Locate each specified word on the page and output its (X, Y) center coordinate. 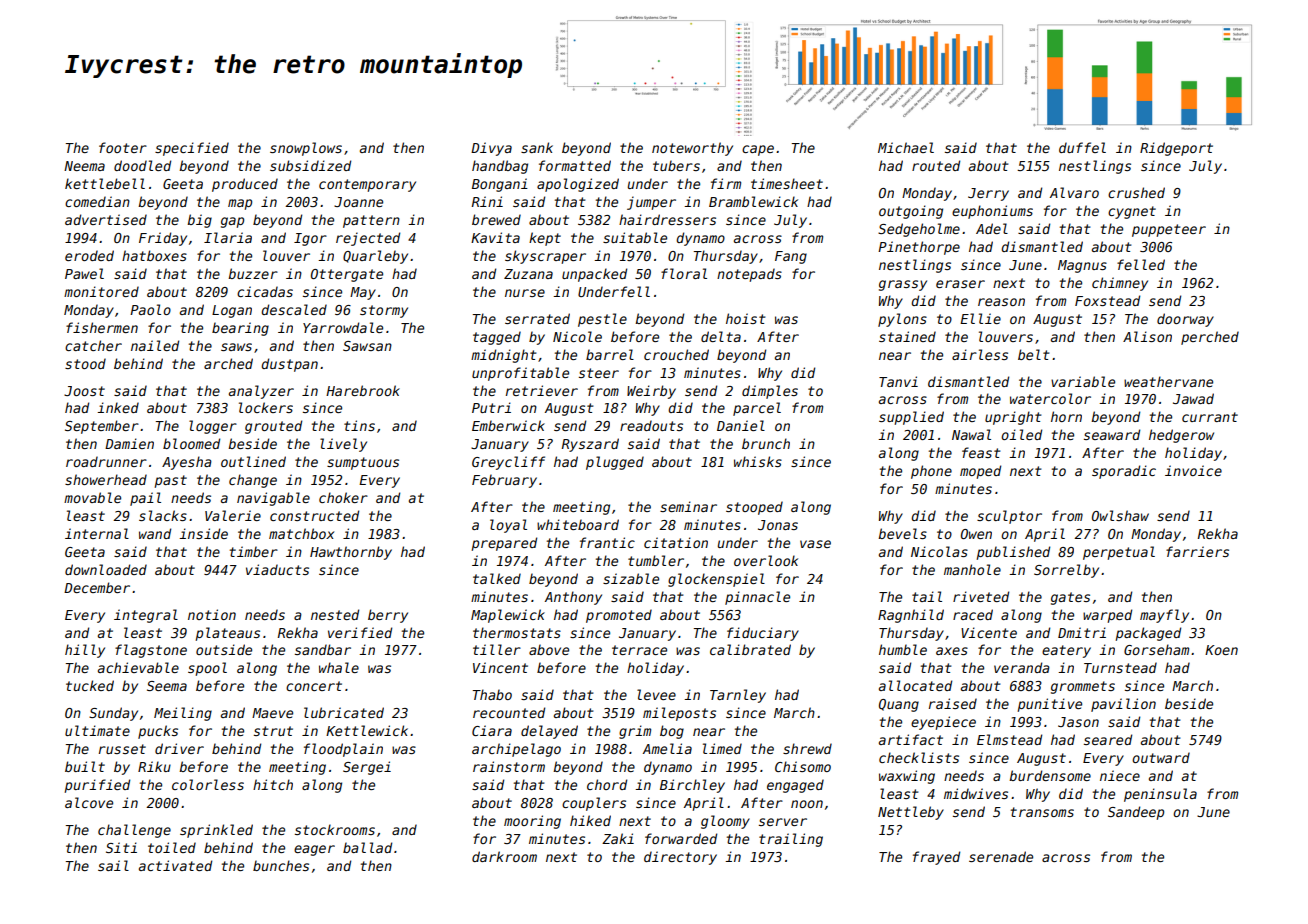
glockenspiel (716, 580)
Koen (1221, 650)
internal (97, 533)
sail (113, 865)
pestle (602, 320)
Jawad (1193, 398)
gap (232, 222)
